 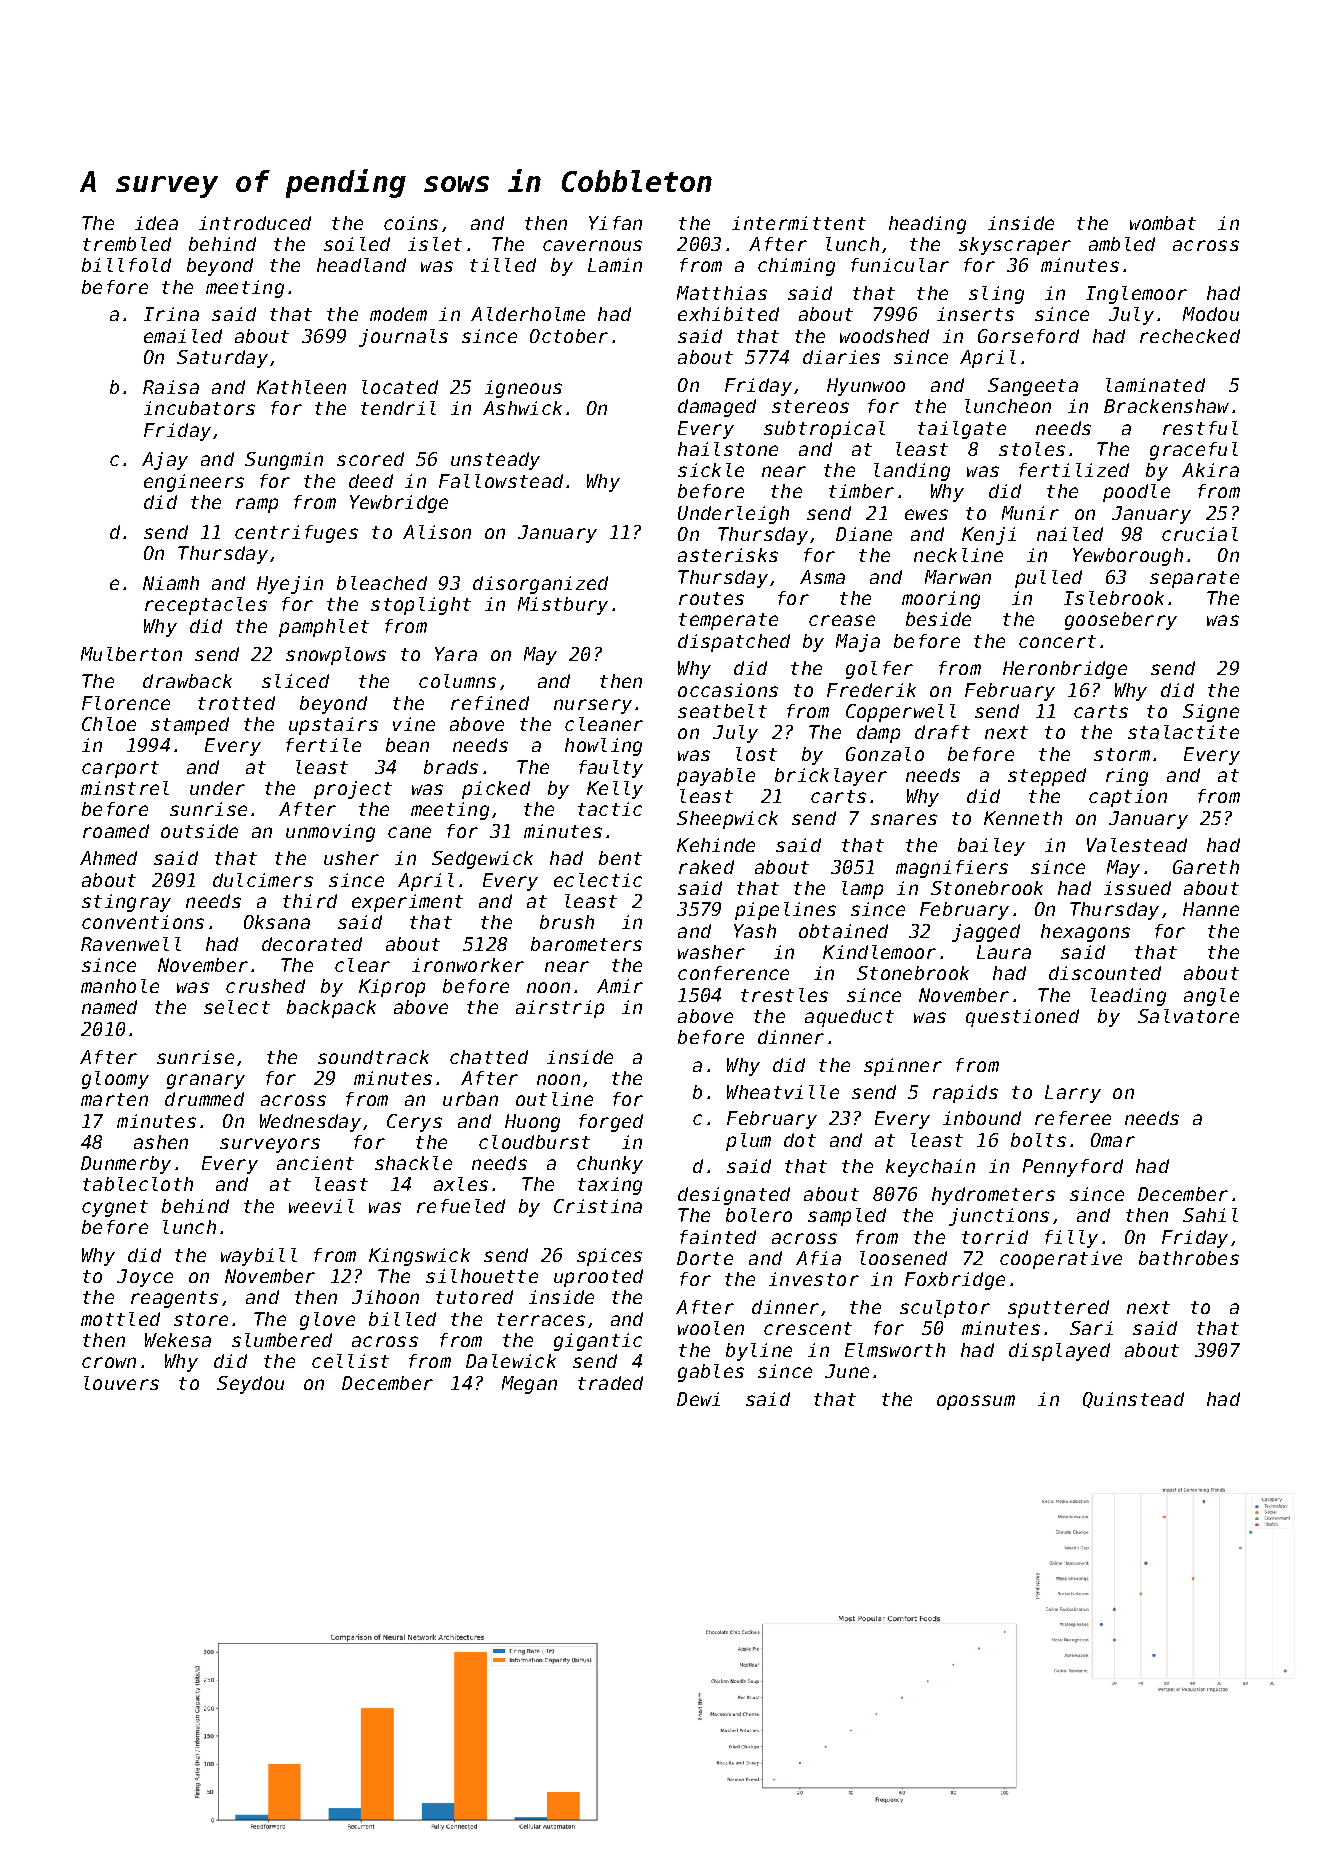 I want to click on Oksana, so click(x=277, y=922).
